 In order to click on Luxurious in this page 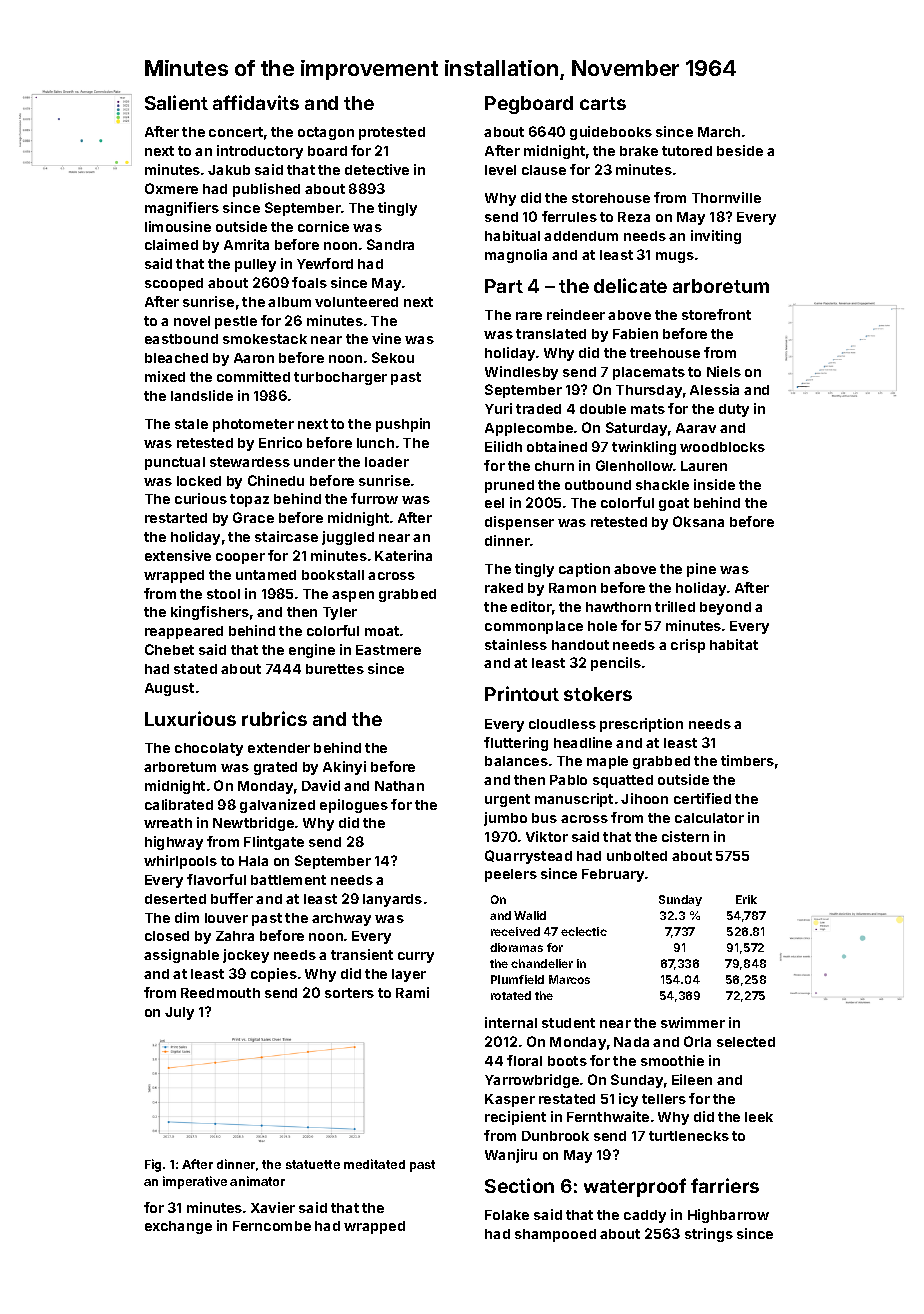, I will do `click(190, 718)`.
